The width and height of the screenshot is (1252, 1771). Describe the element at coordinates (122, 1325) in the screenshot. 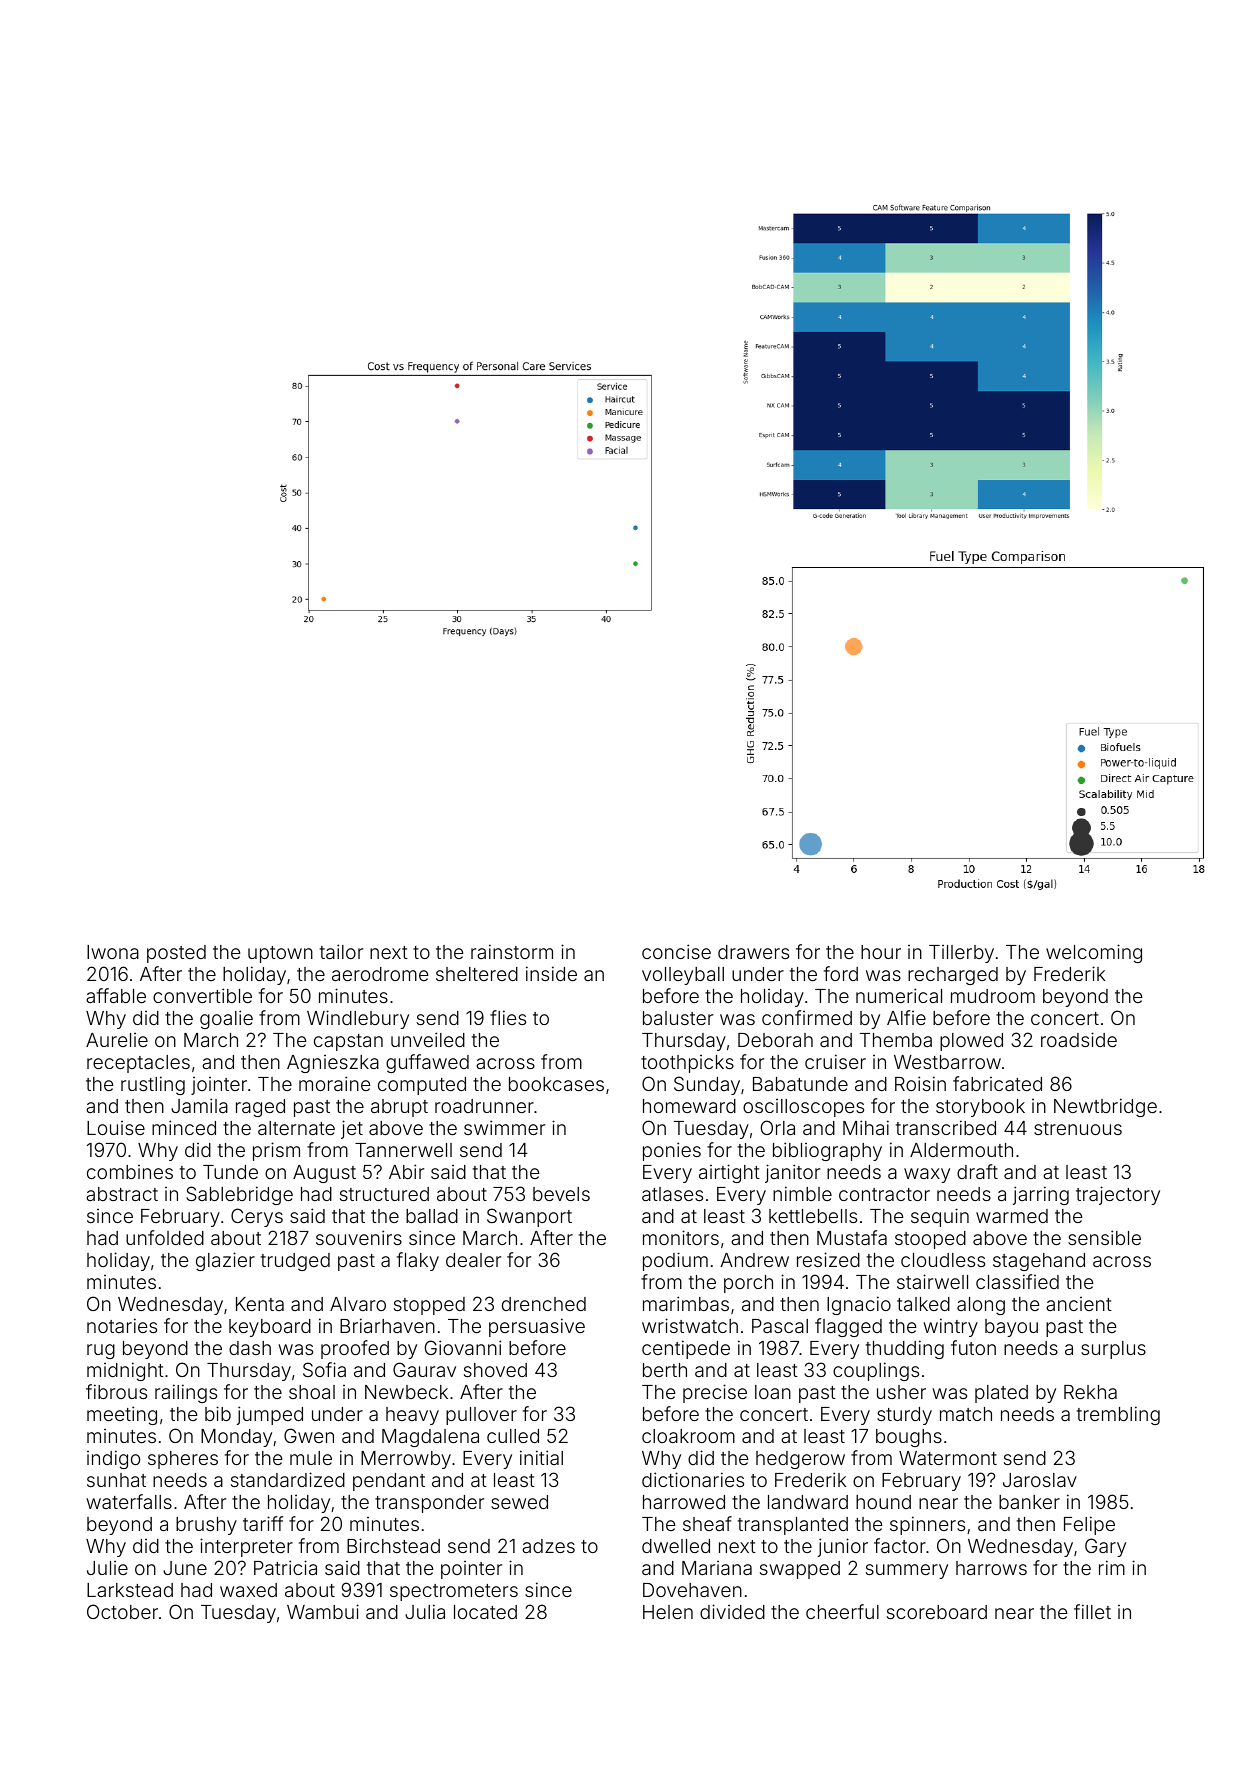

I see `notaries` at that location.
